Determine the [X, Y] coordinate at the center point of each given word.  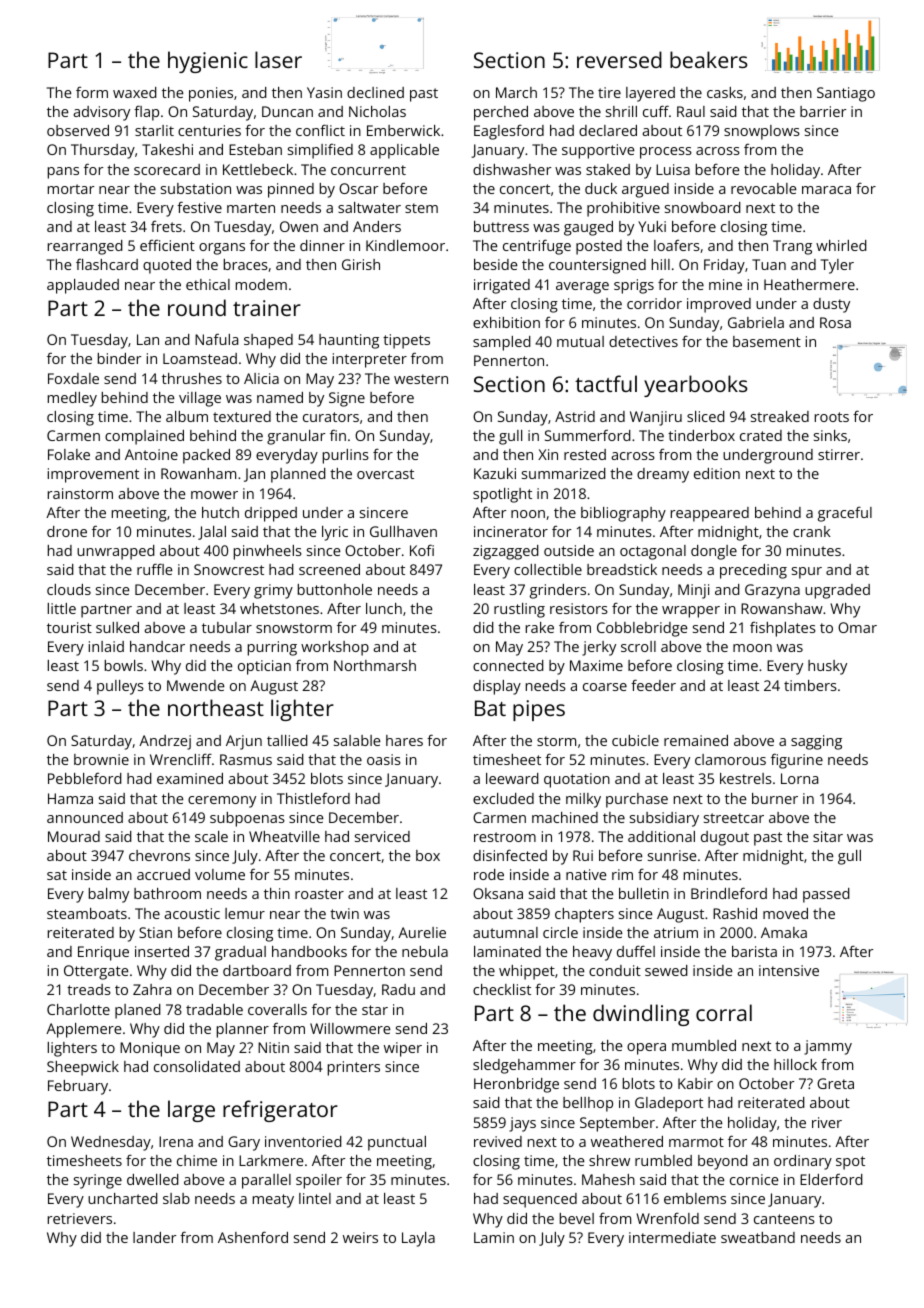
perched [501, 113]
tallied [287, 740]
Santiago [846, 94]
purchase [637, 800]
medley [72, 399]
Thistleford [313, 798]
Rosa [835, 322]
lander [154, 1237]
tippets [406, 341]
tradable [214, 1009]
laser [278, 59]
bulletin [644, 893]
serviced [382, 836]
